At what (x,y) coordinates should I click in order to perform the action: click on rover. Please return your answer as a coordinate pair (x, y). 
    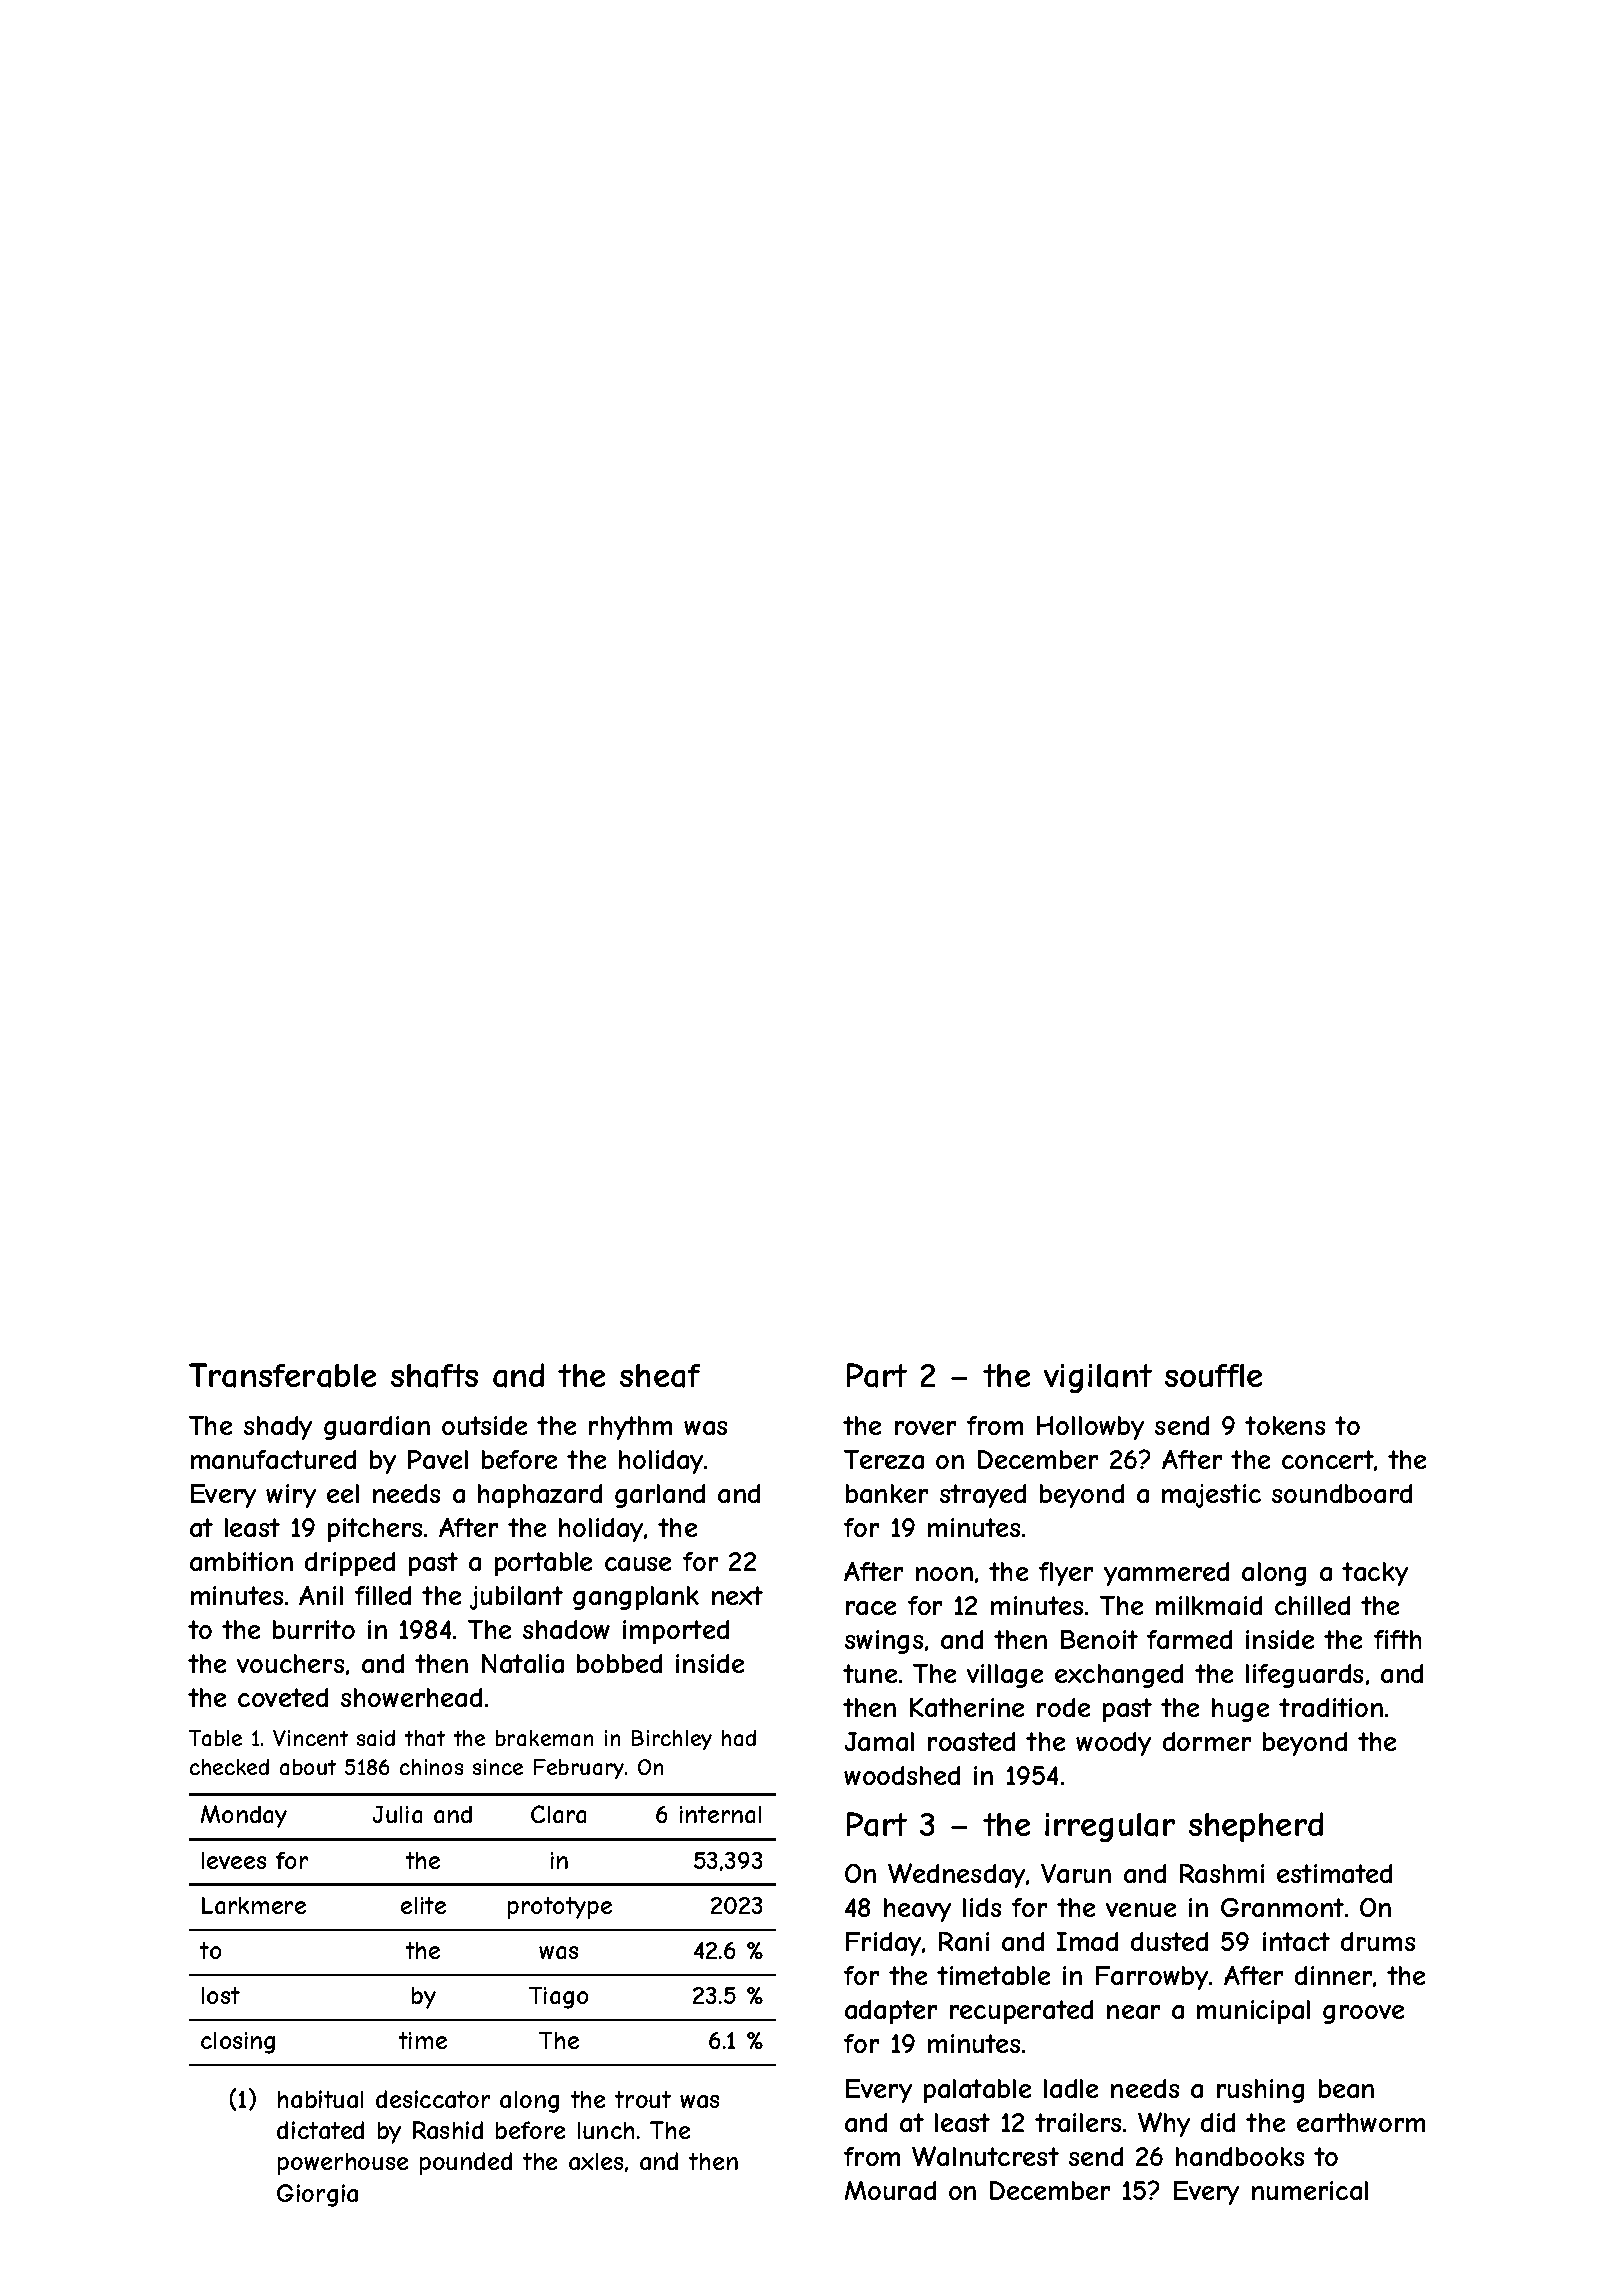
    Looking at the image, I should click on (925, 1428).
